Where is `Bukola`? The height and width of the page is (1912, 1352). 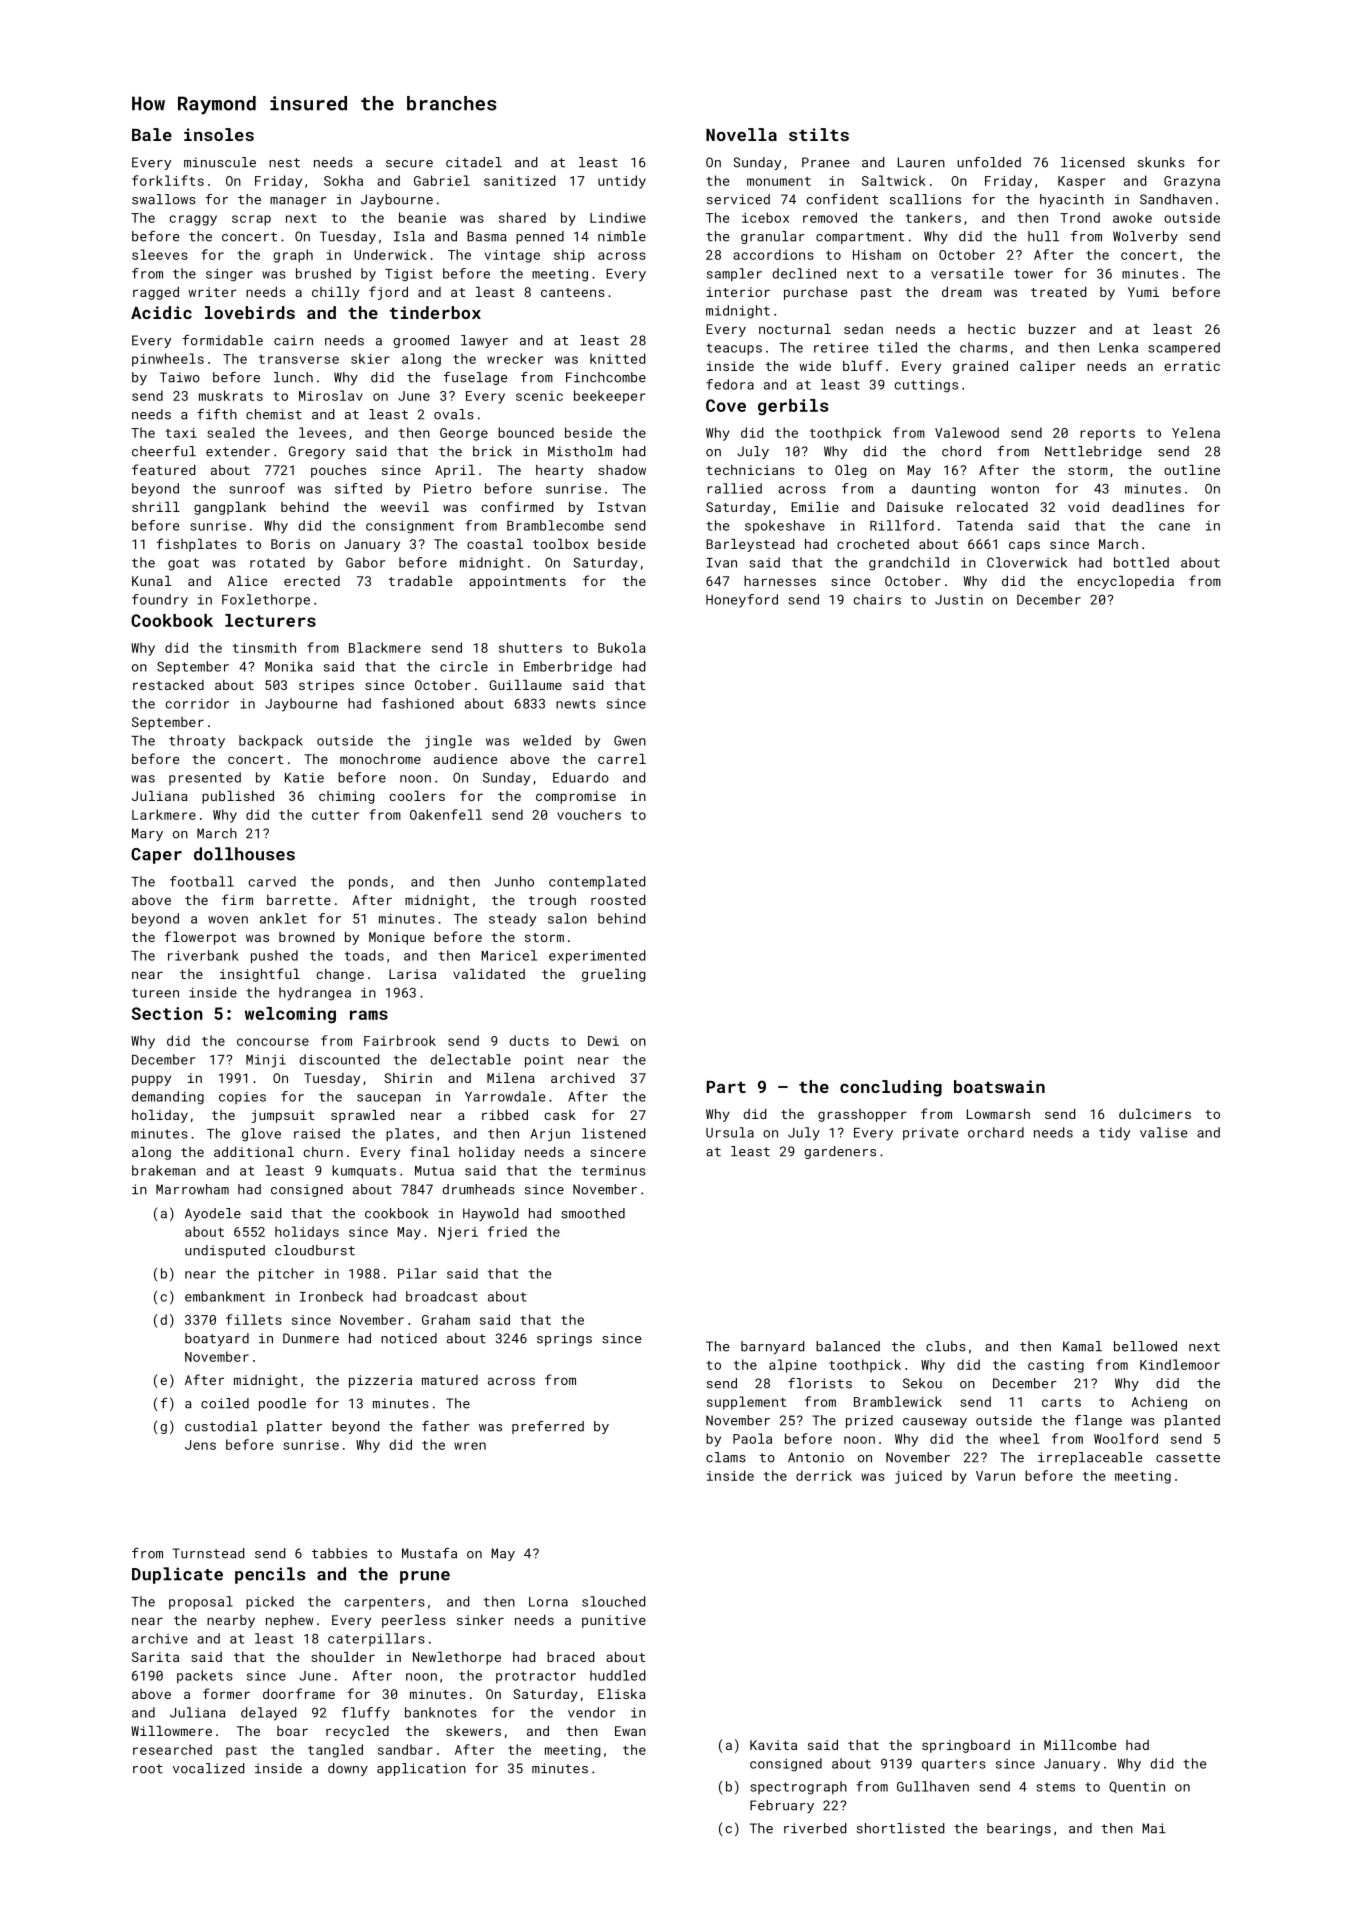
Bukola is located at coordinates (622, 647).
